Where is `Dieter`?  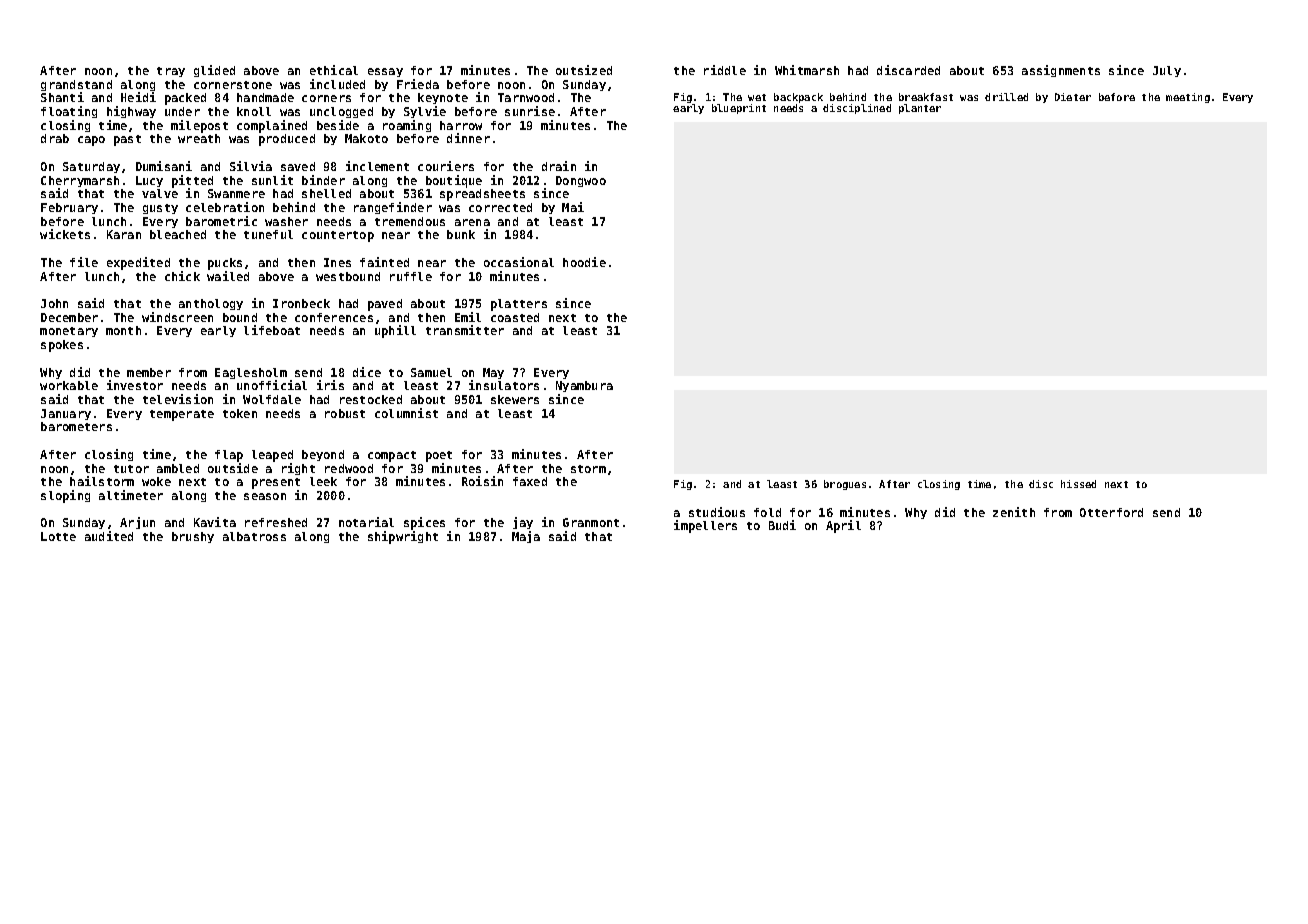
Dieter is located at coordinates (1073, 97).
